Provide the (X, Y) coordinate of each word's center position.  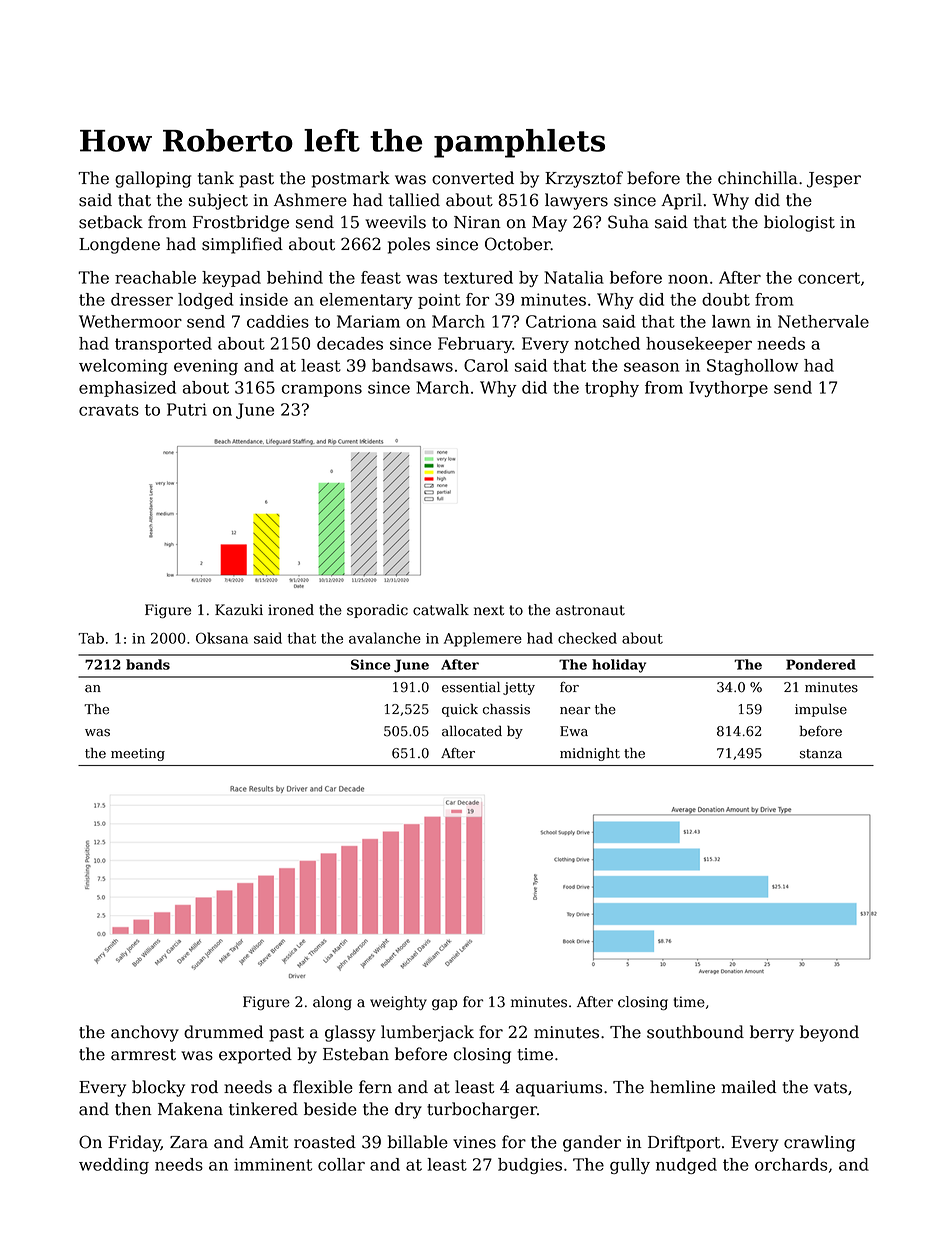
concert (829, 278)
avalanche (385, 638)
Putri (187, 409)
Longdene (119, 245)
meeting (138, 754)
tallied (414, 200)
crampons (322, 390)
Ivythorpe (729, 389)
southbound (695, 1032)
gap (444, 1004)
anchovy (145, 1033)
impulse (821, 710)
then (133, 1109)
